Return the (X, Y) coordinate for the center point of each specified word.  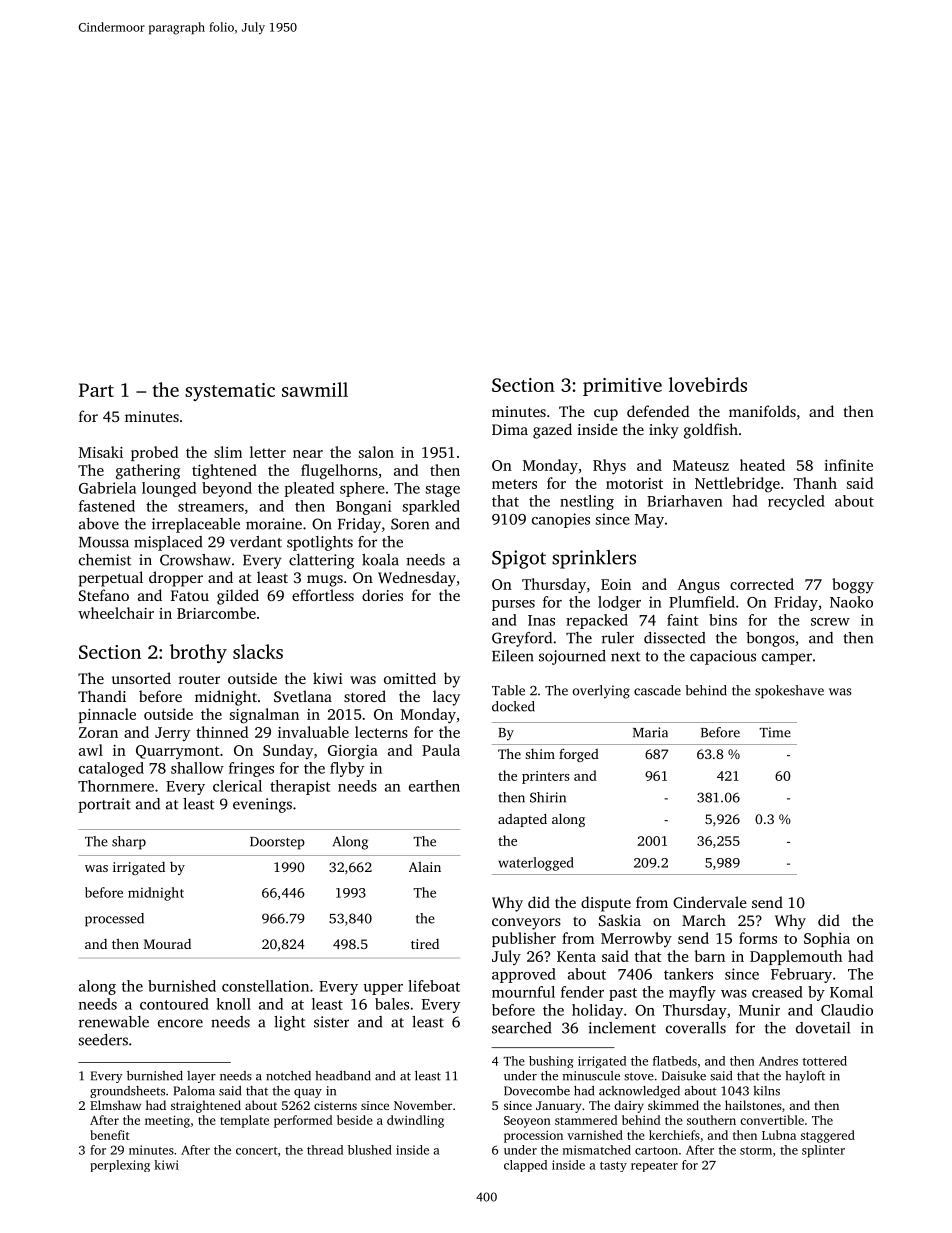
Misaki (101, 452)
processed (114, 920)
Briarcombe (216, 613)
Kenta (576, 956)
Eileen (513, 656)
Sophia (827, 939)
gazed (552, 431)
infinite (848, 465)
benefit (110, 1135)
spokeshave (789, 692)
